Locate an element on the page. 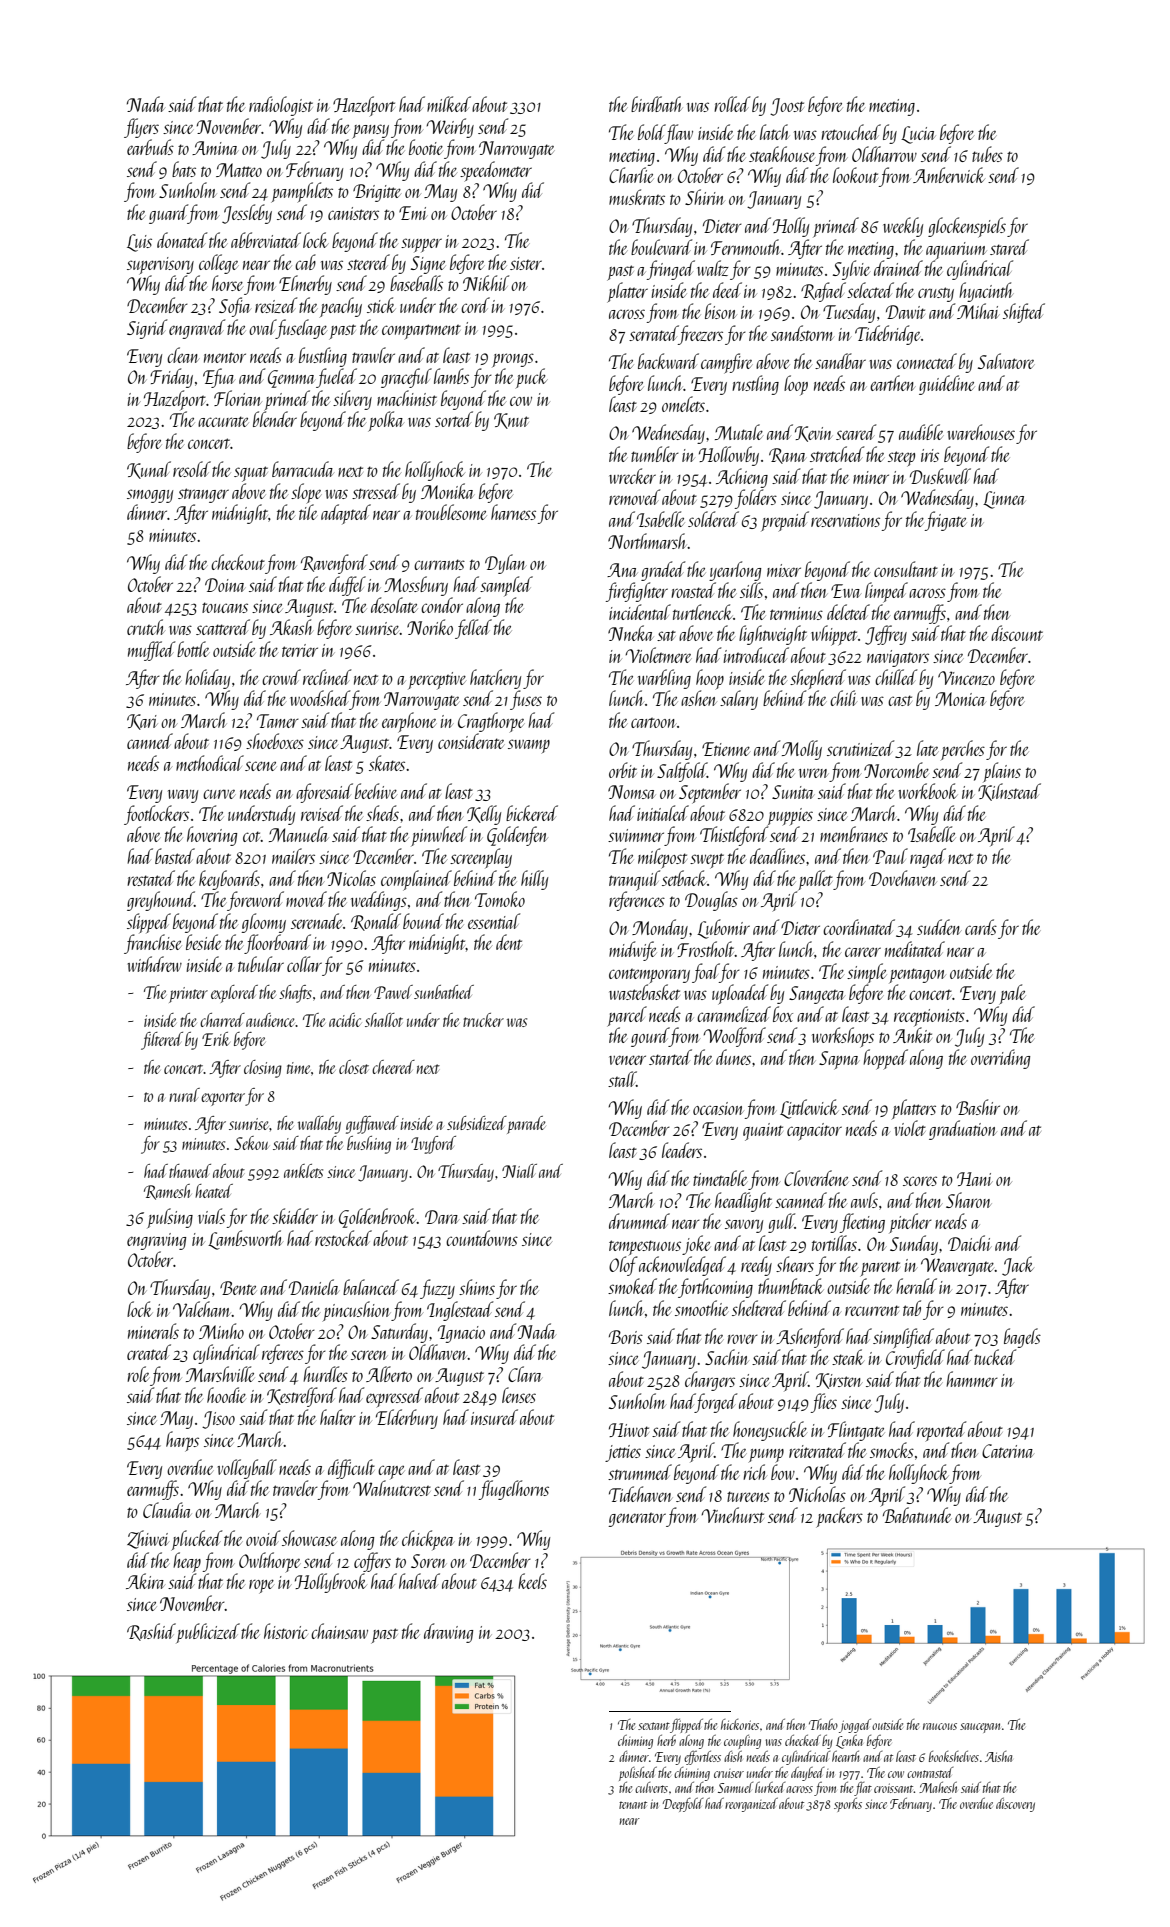 The width and height of the image is (1170, 1927). birdbath is located at coordinates (656, 104).
